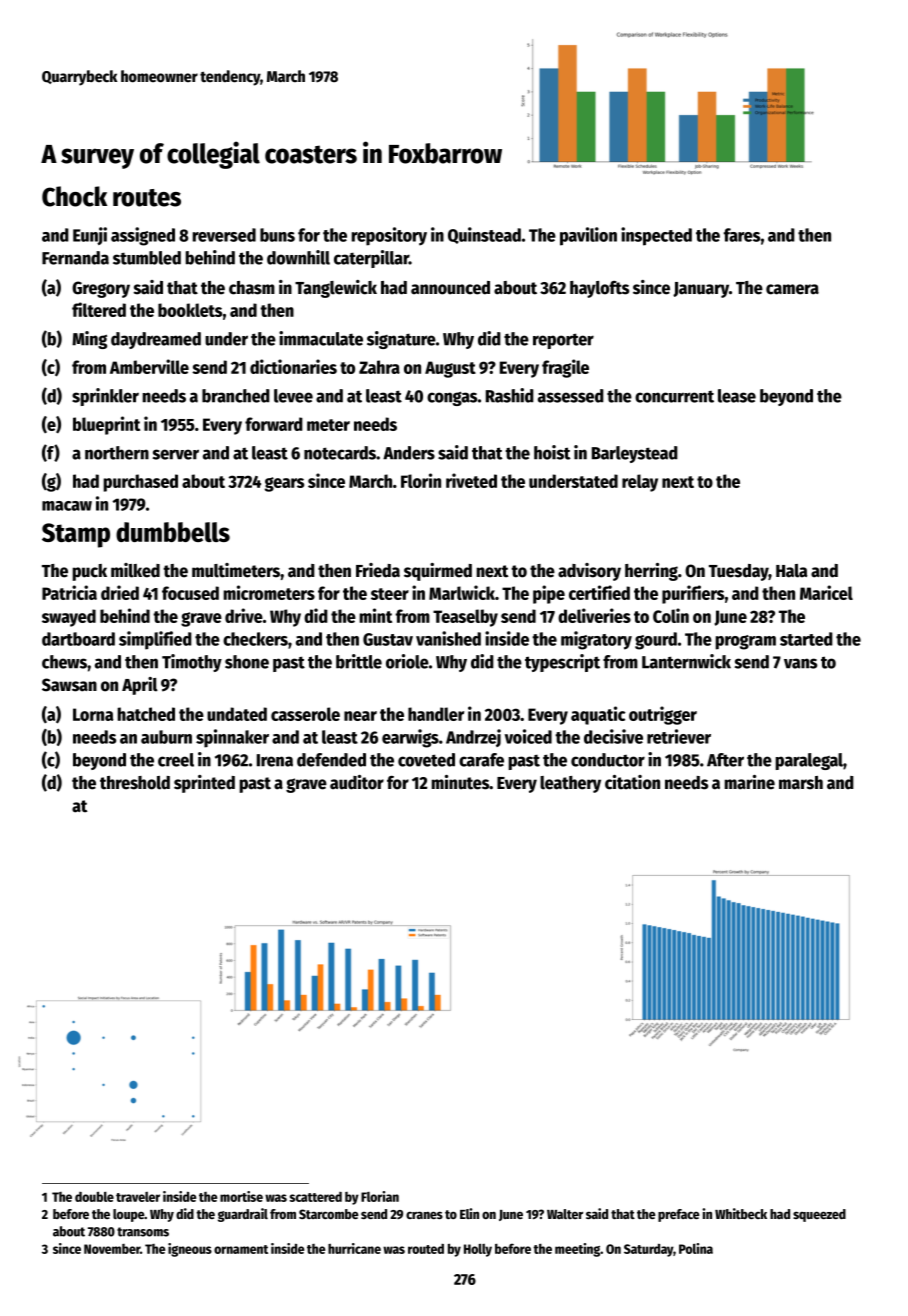 This screenshot has height=1316, width=908. What do you see at coordinates (224, 235) in the screenshot?
I see `reversed` at bounding box center [224, 235].
